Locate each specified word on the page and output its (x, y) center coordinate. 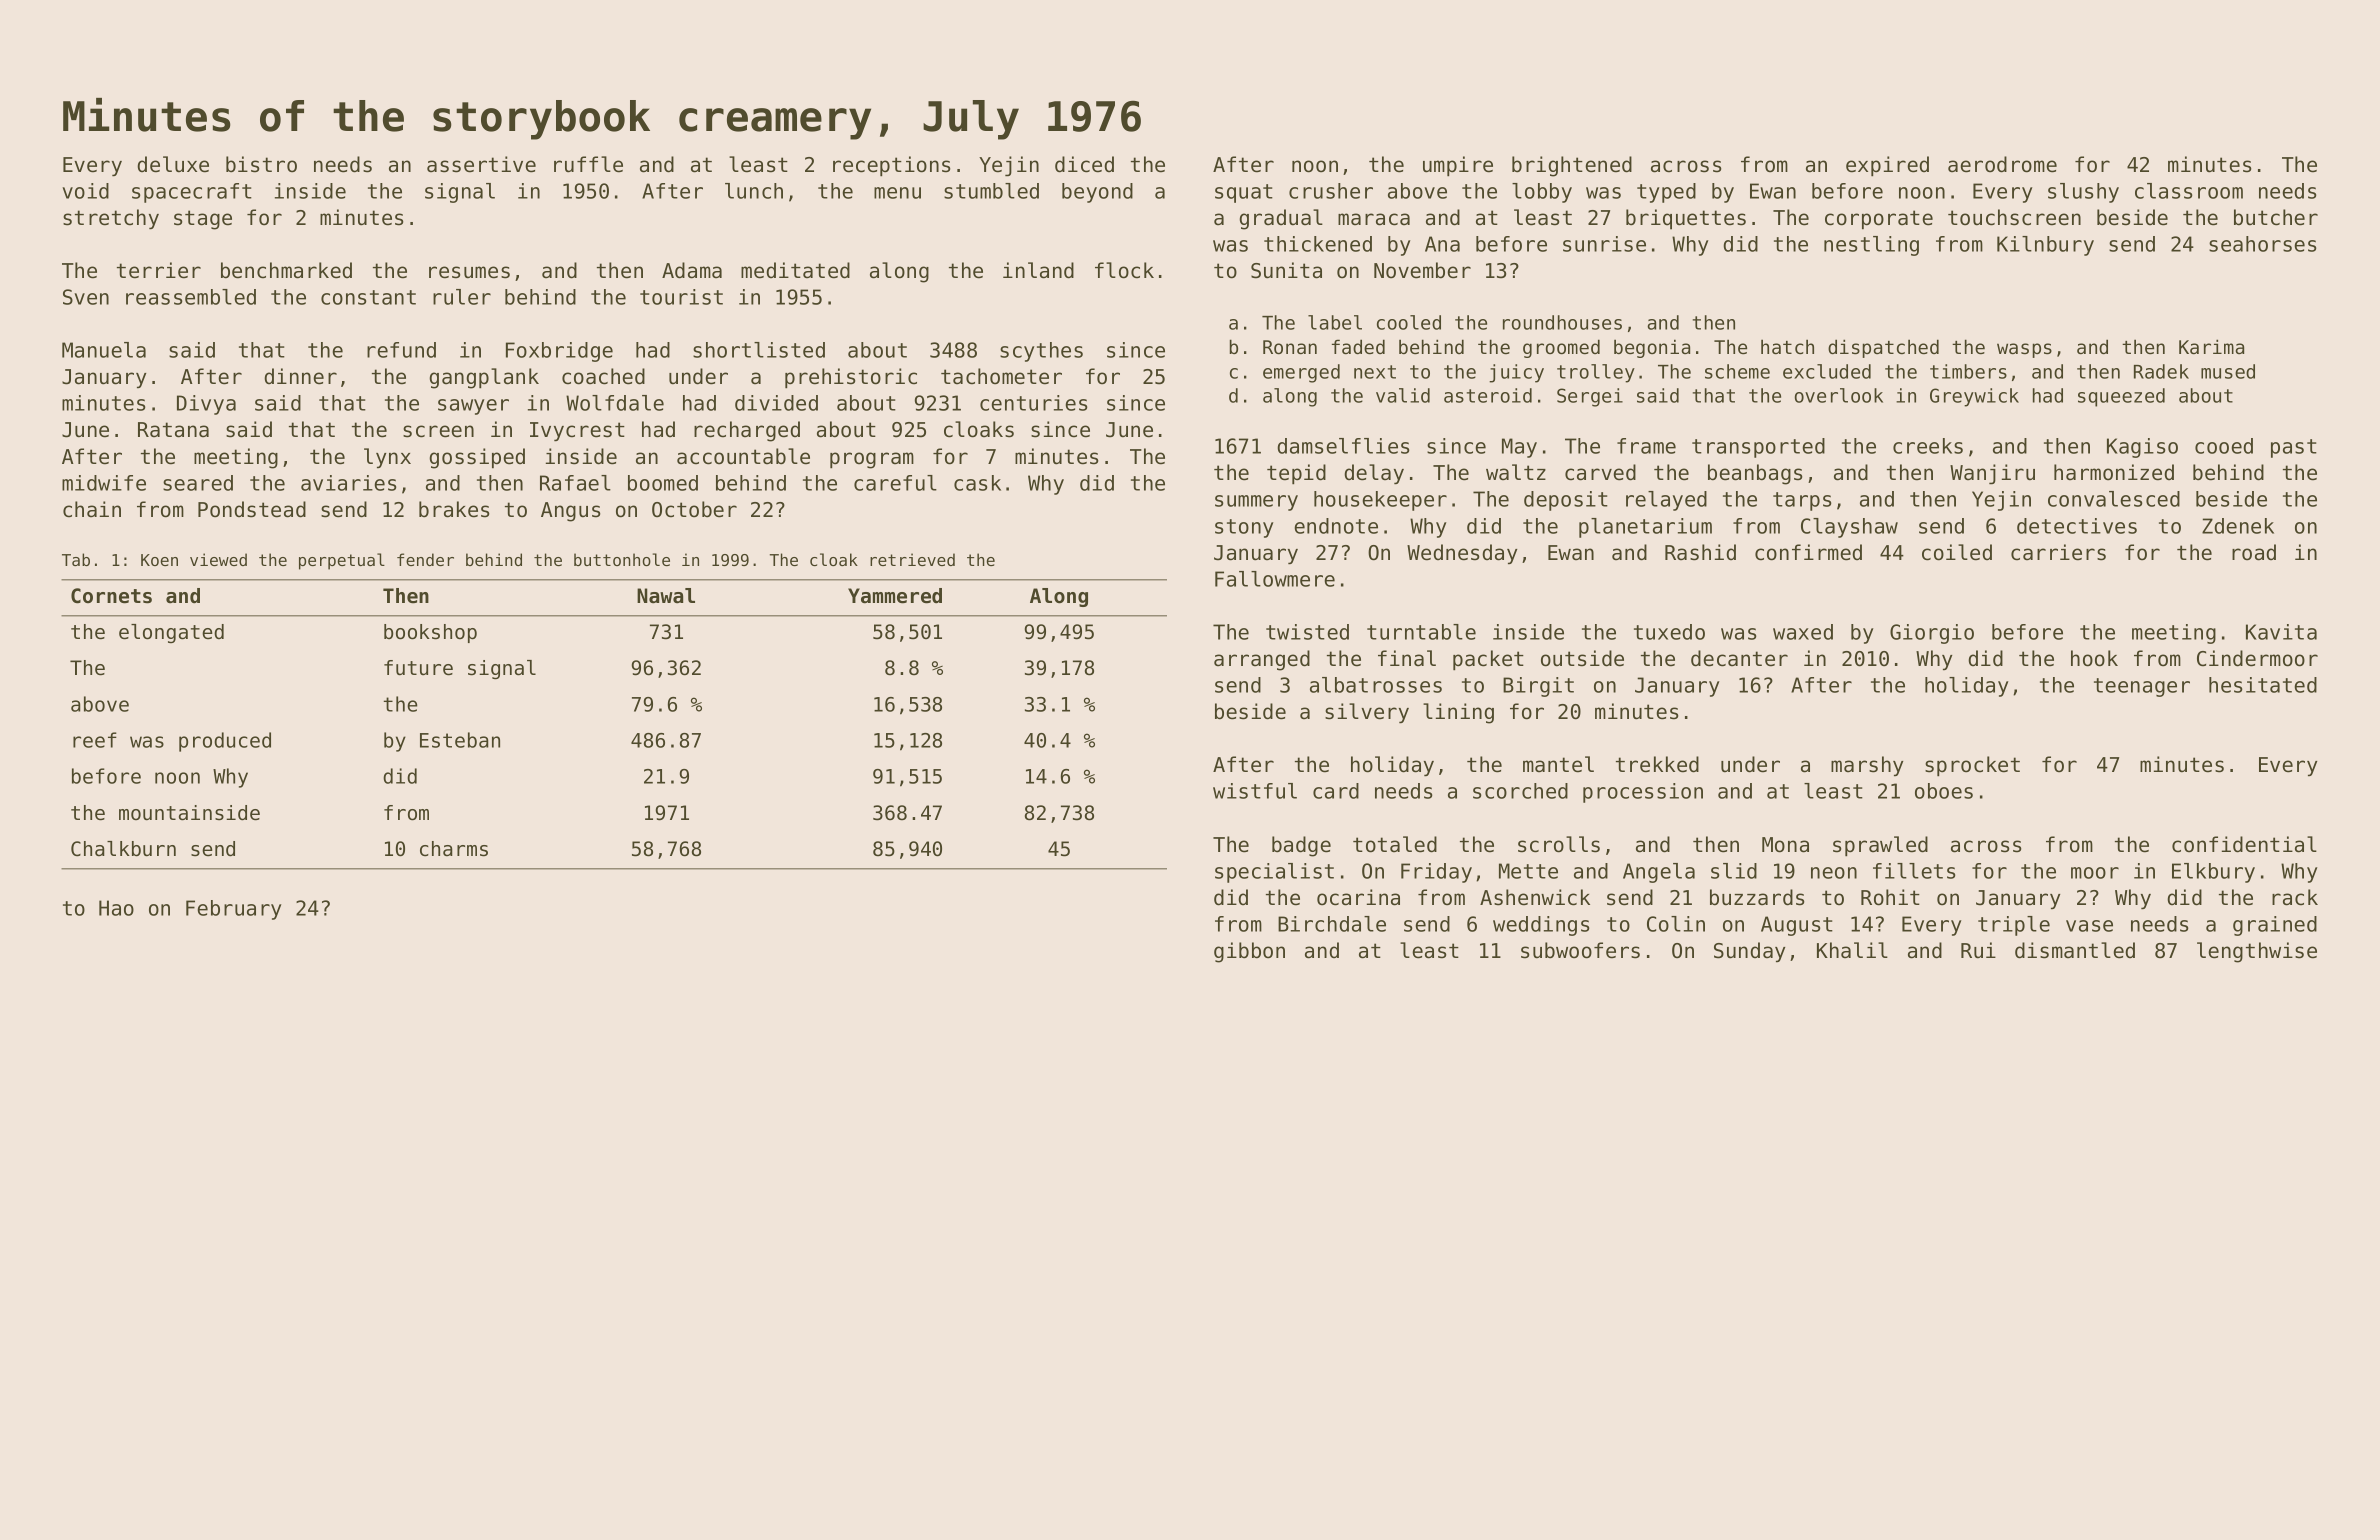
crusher (1331, 191)
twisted (1307, 632)
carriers (2058, 552)
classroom (2189, 191)
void (85, 191)
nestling (1871, 246)
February (233, 910)
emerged (1301, 373)
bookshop (430, 633)
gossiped (477, 458)
